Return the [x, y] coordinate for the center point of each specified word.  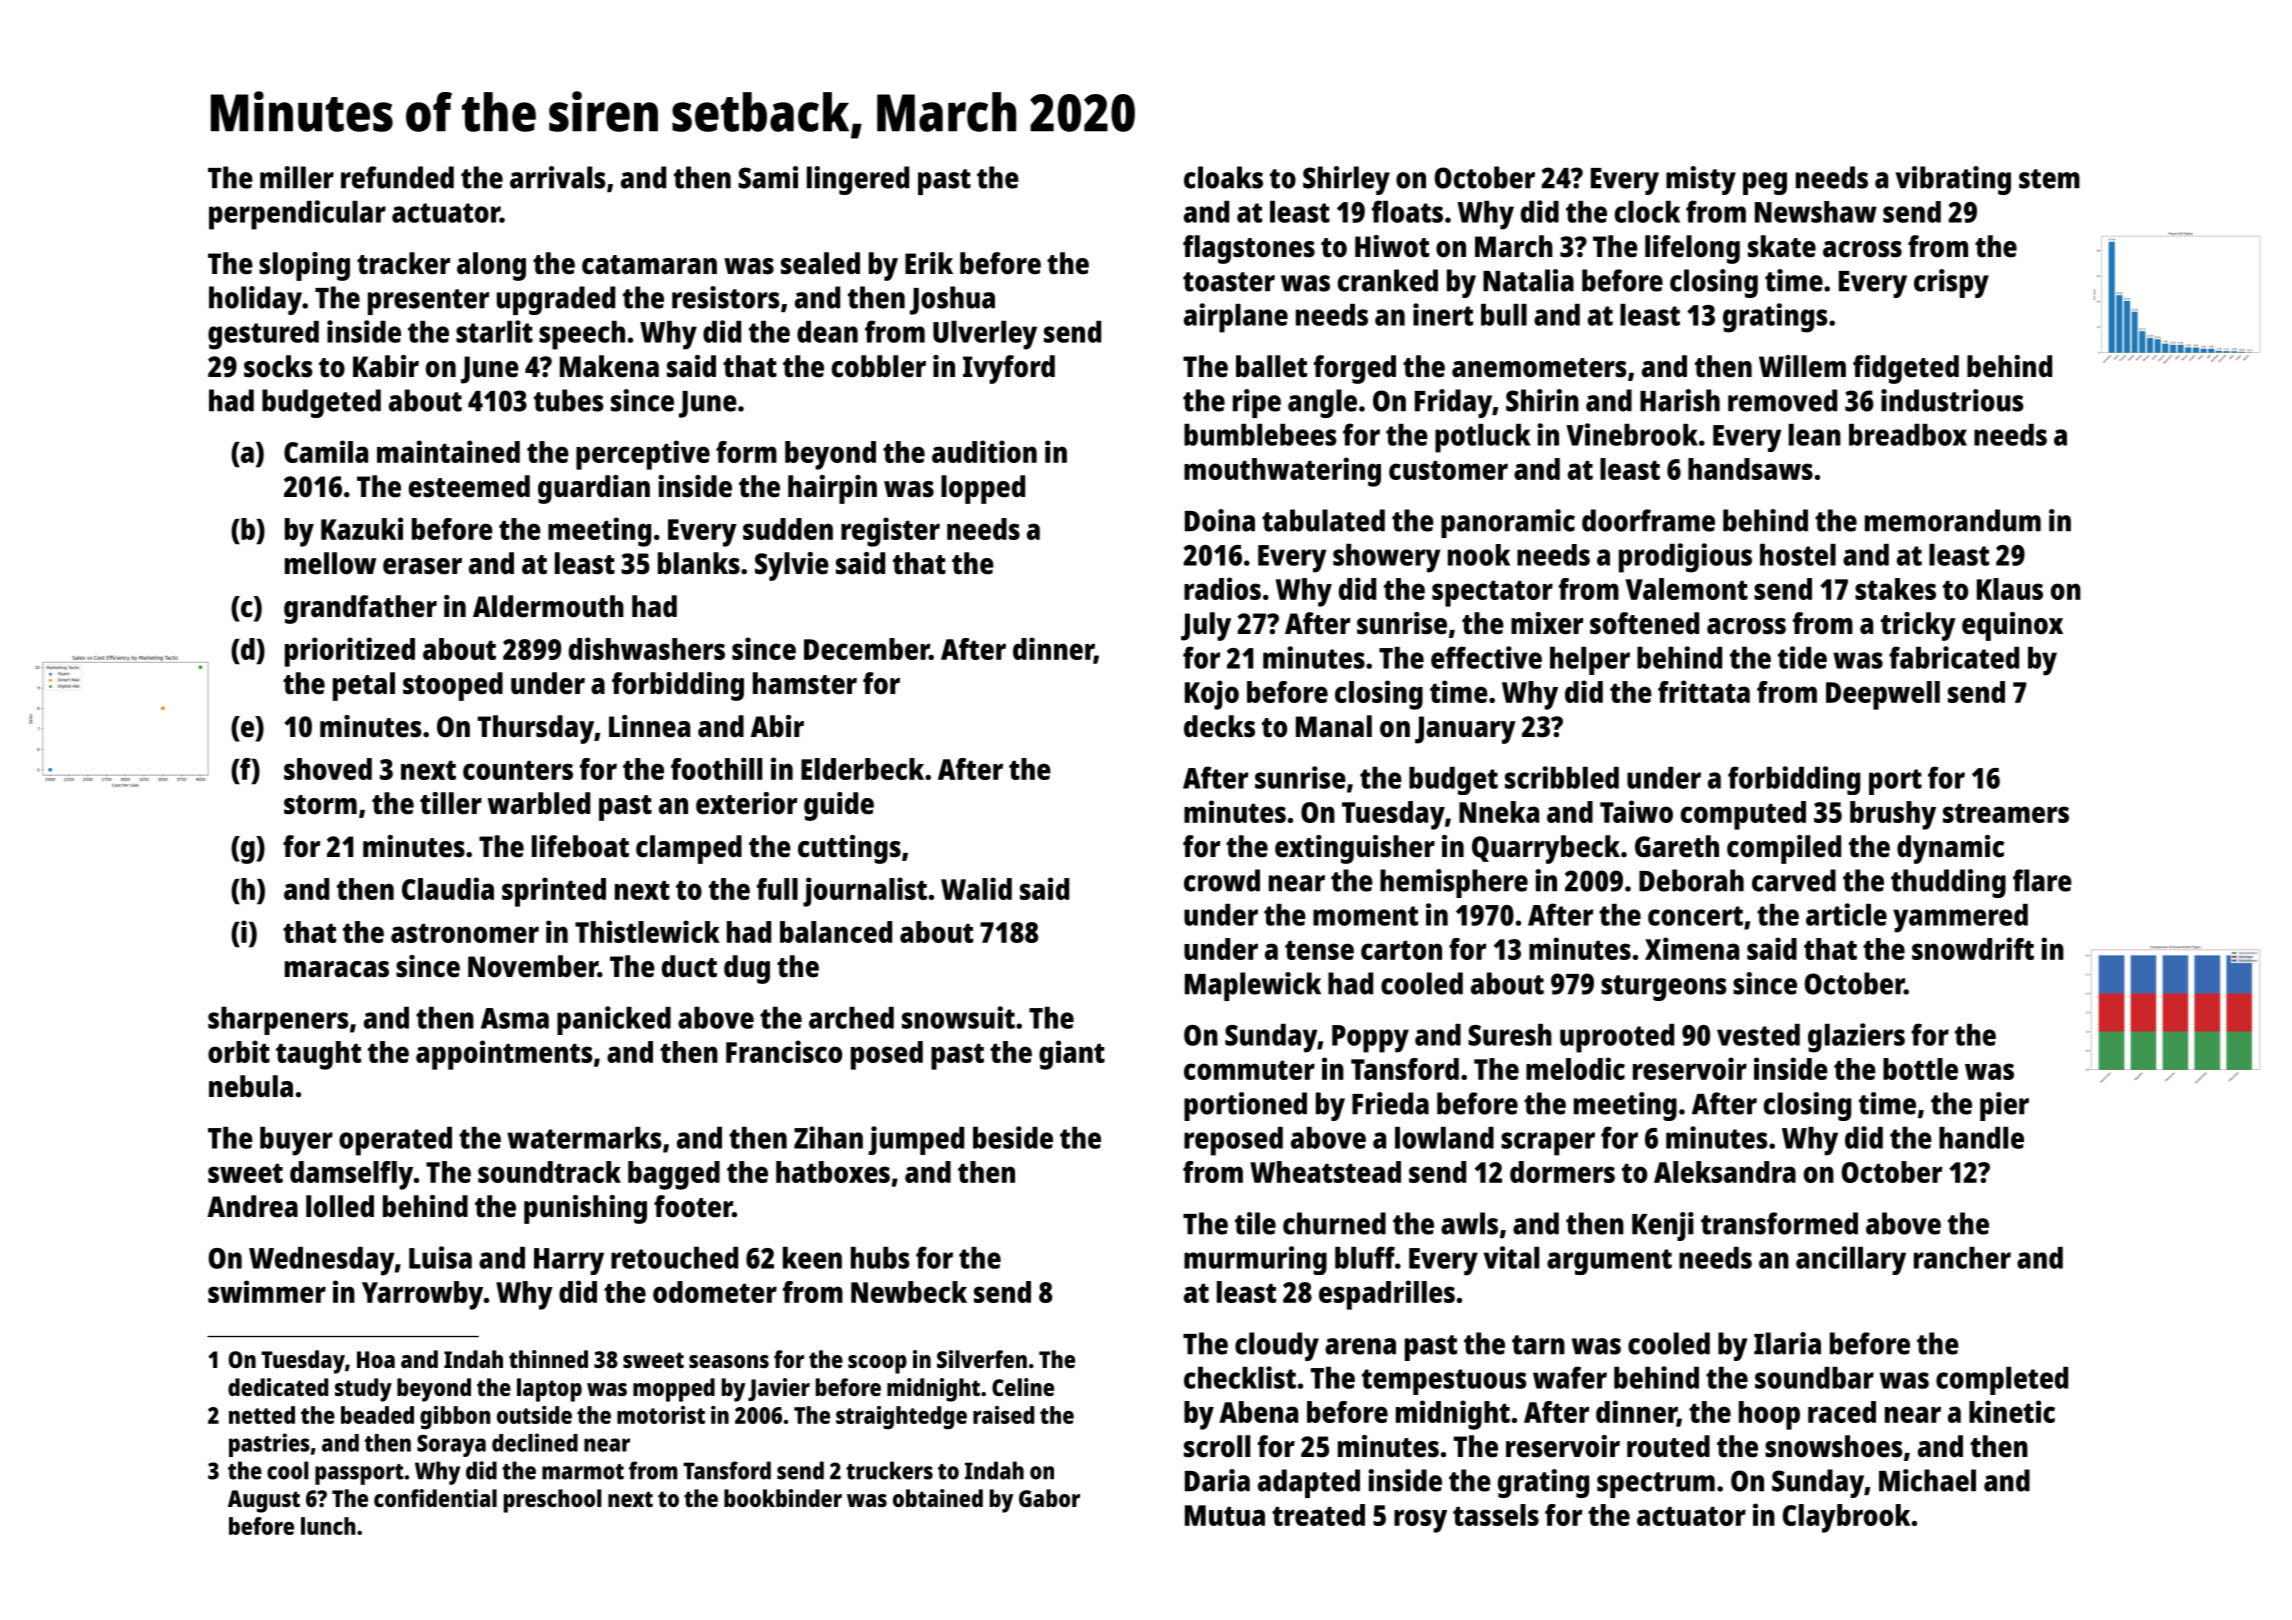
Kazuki [362, 528]
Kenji [1663, 1226]
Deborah [1691, 880]
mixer [1547, 623]
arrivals [558, 177]
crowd [1222, 880]
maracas [337, 969]
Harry [569, 1261]
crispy [1951, 283]
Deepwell [1883, 695]
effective [1486, 657]
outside [534, 1415]
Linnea [649, 726]
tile [1255, 1223]
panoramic [1508, 523]
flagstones [1249, 249]
